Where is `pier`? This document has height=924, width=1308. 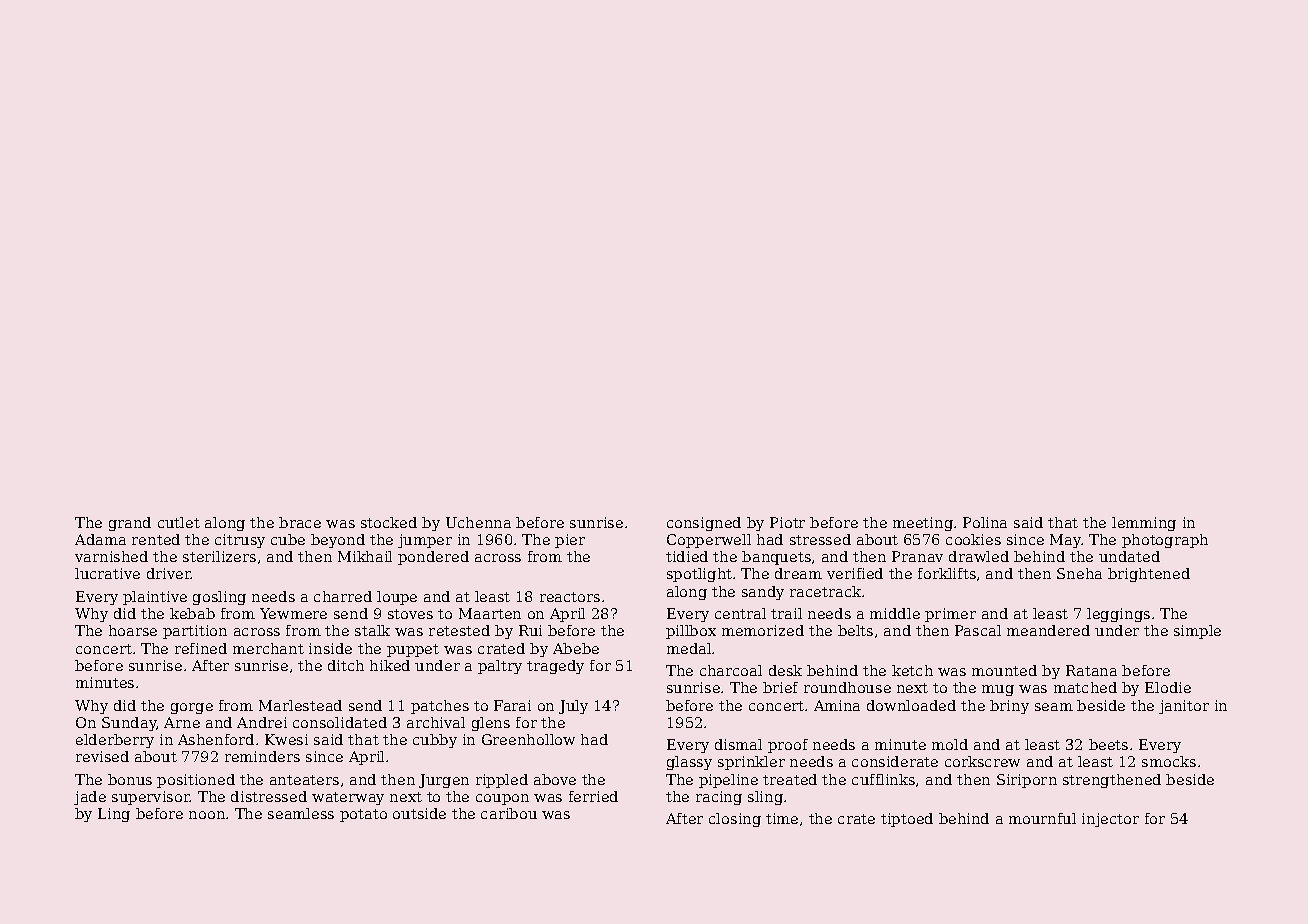 pier is located at coordinates (570, 541).
